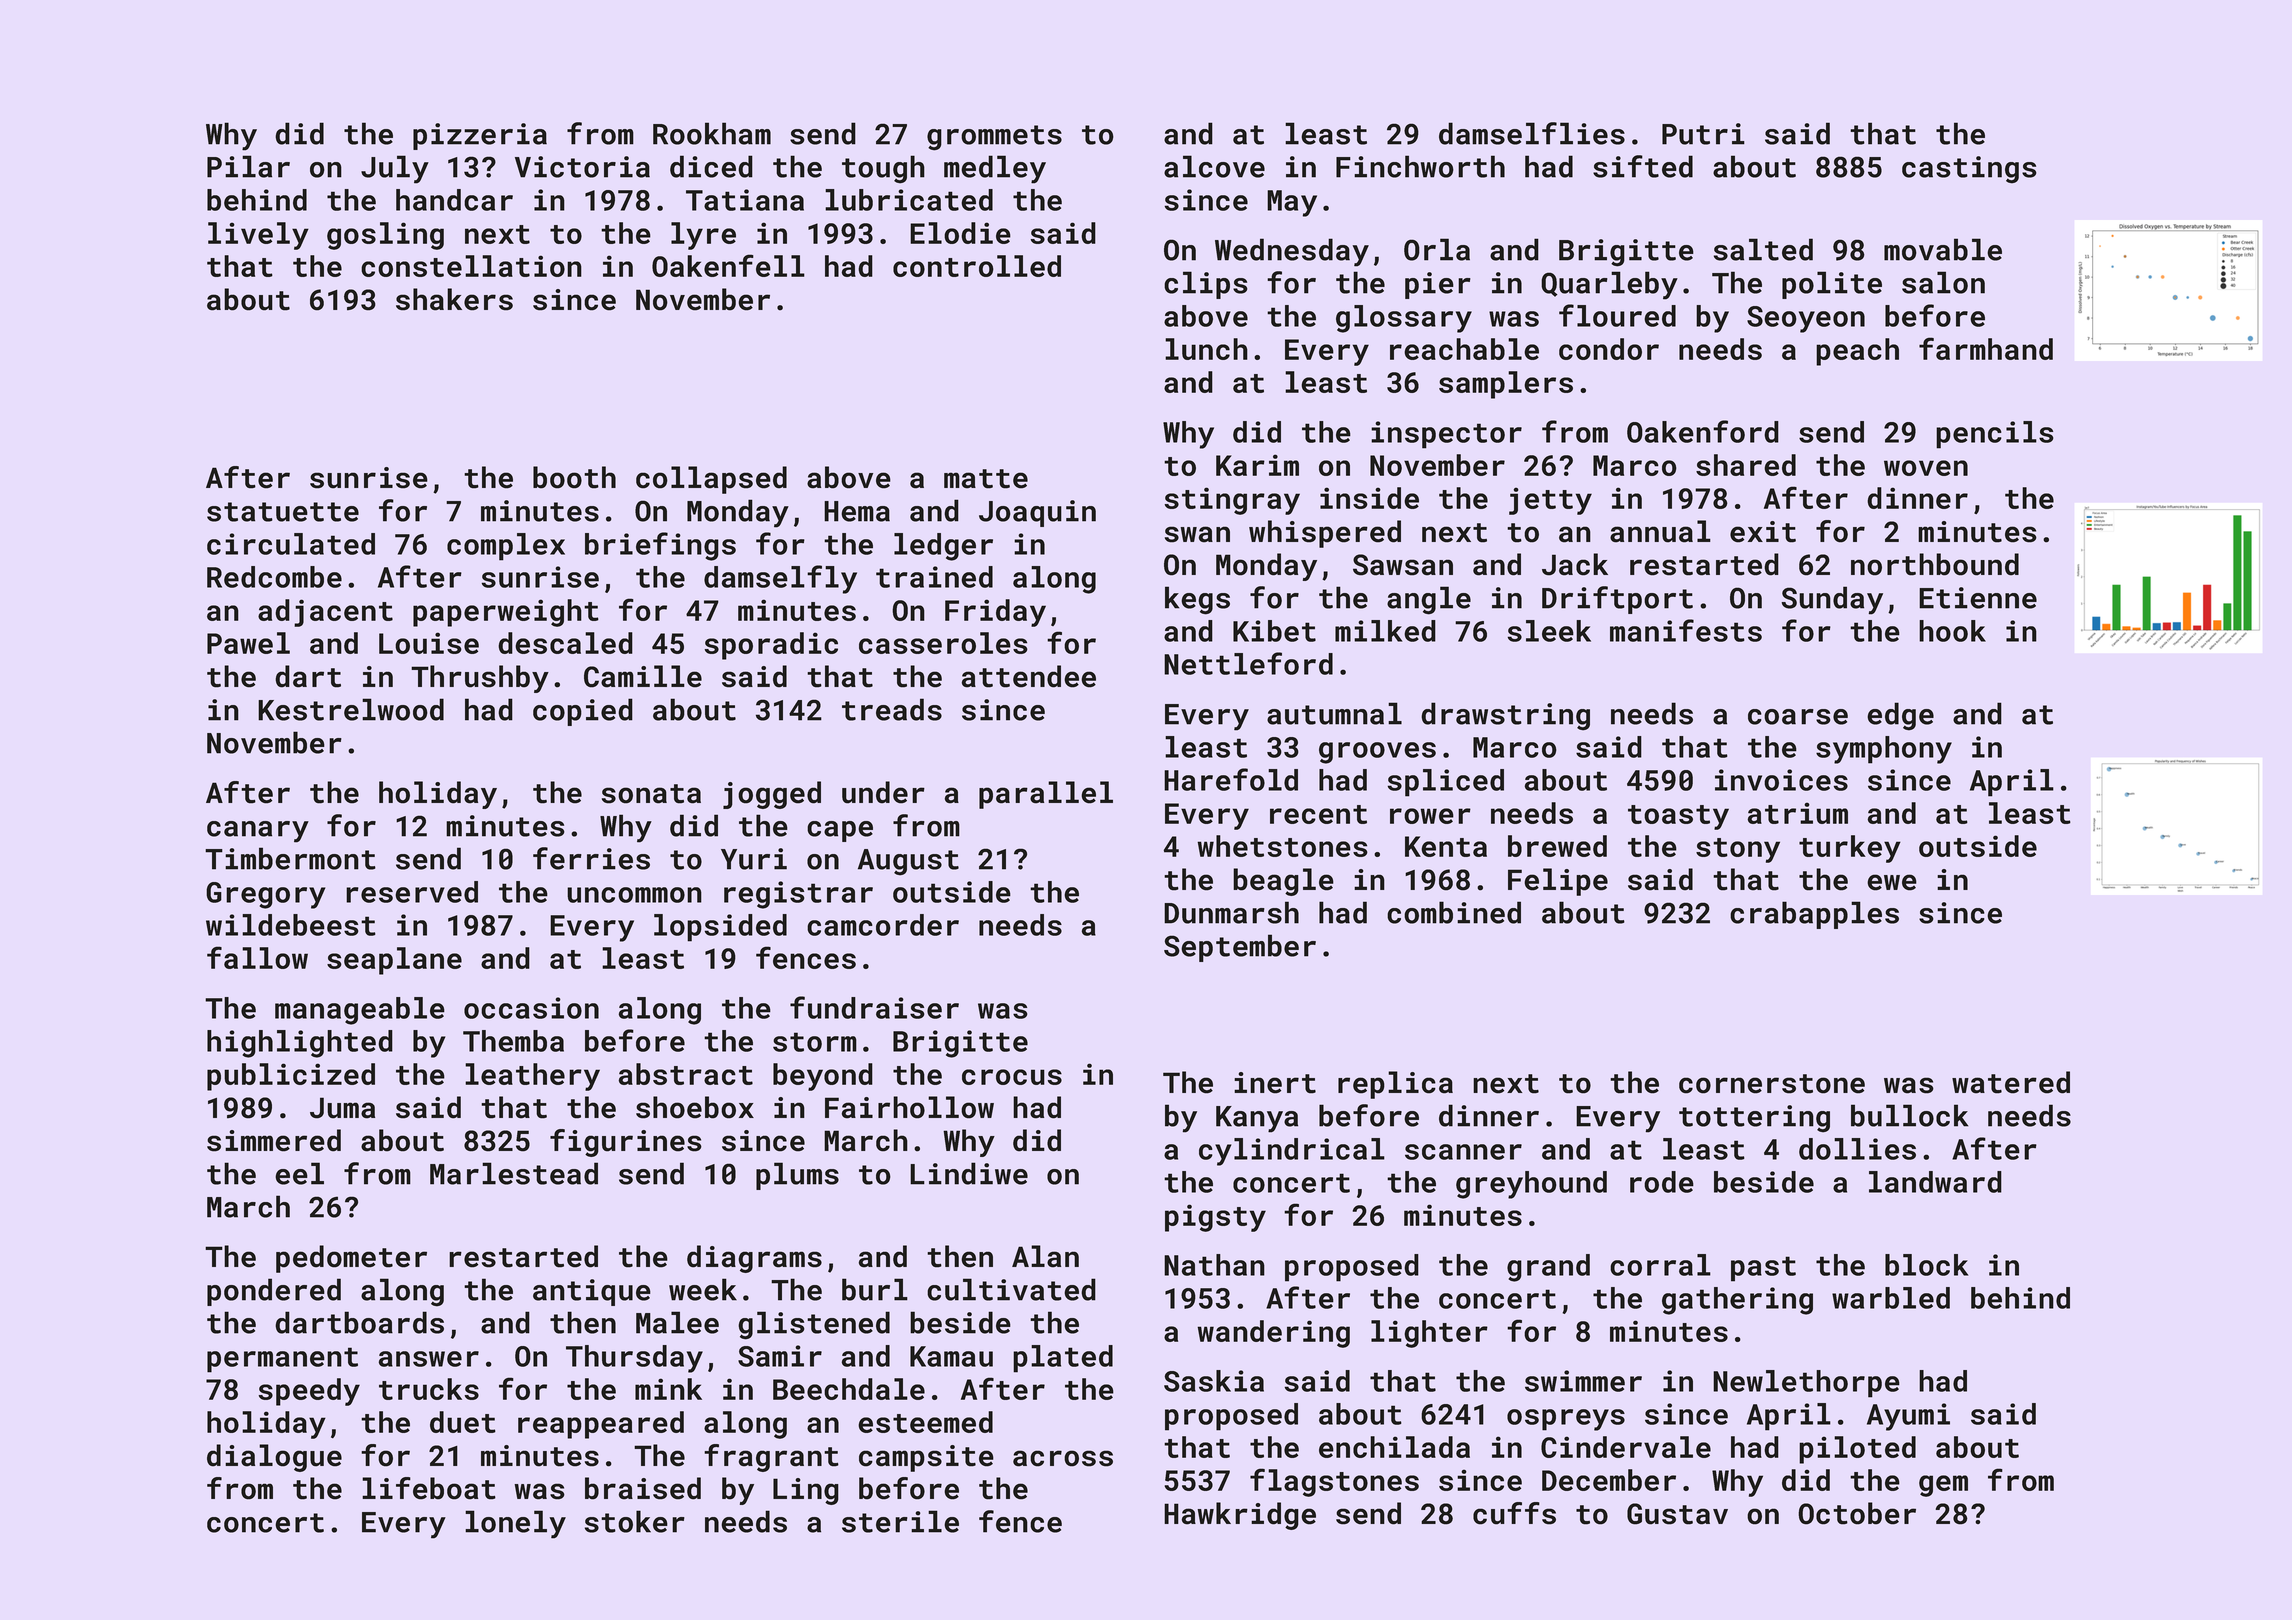  What do you see at coordinates (1884, 750) in the image?
I see `symphony` at bounding box center [1884, 750].
